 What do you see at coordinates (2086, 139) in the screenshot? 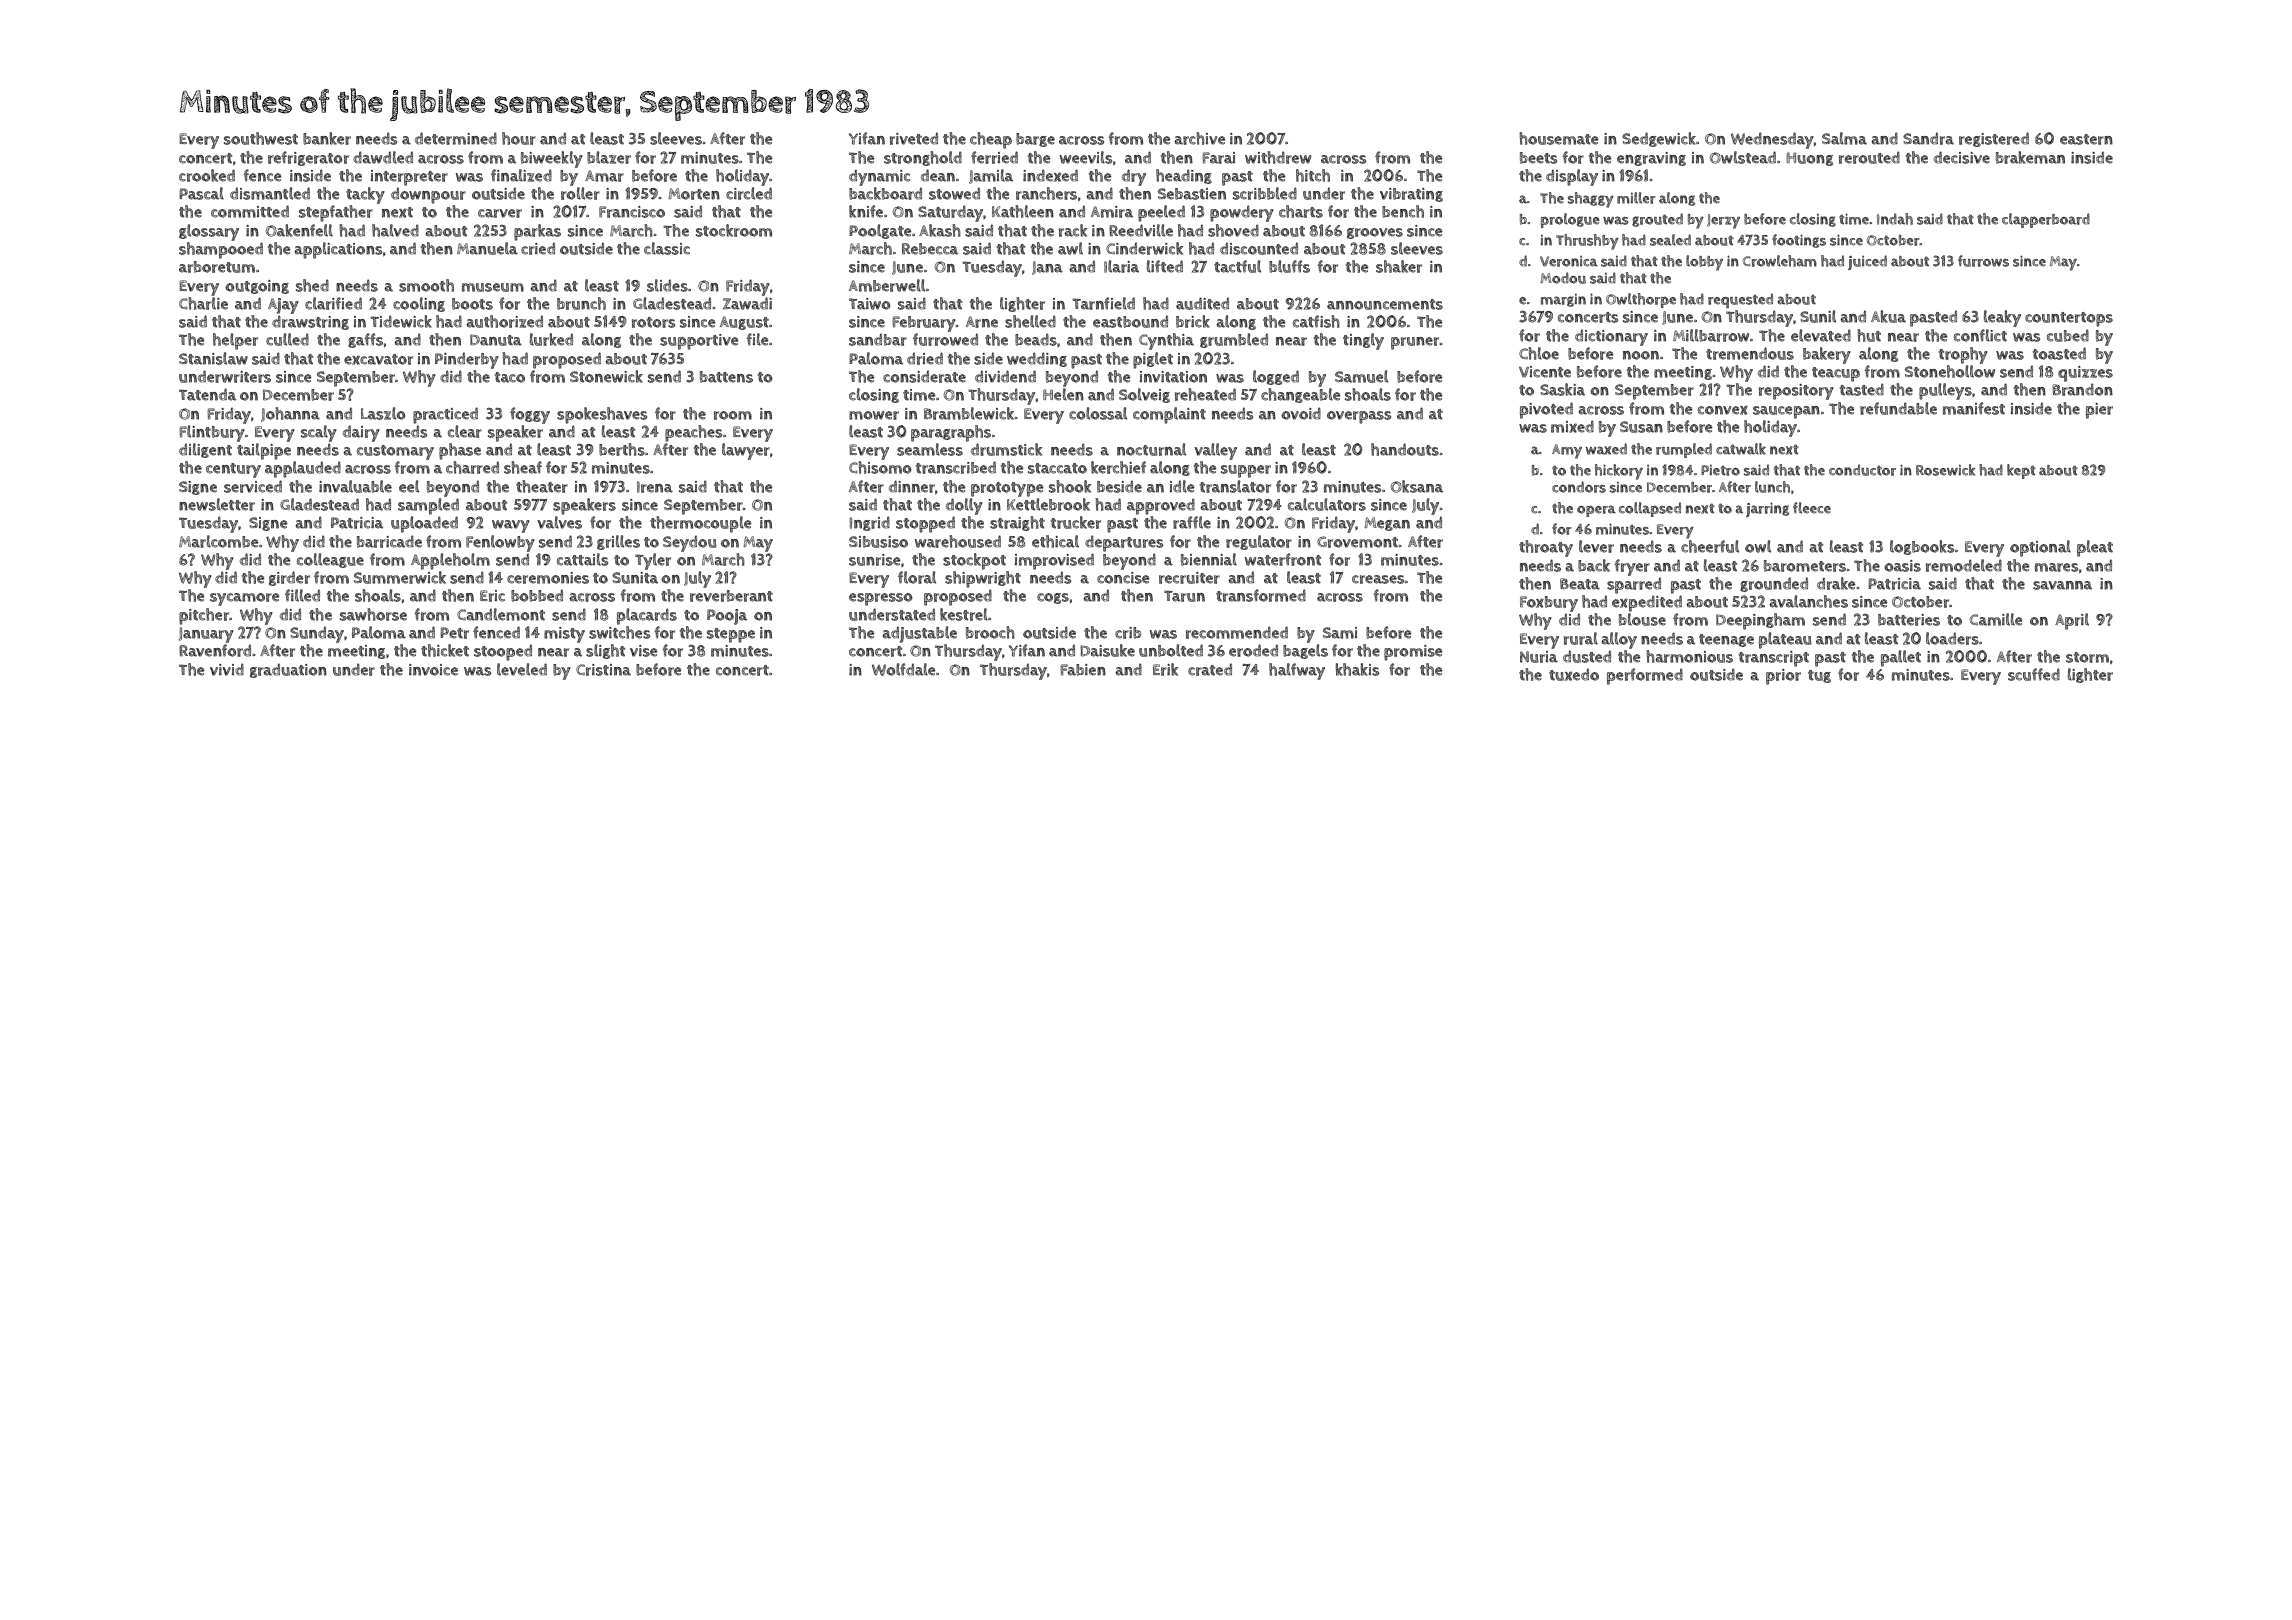
I see `eastern` at bounding box center [2086, 139].
